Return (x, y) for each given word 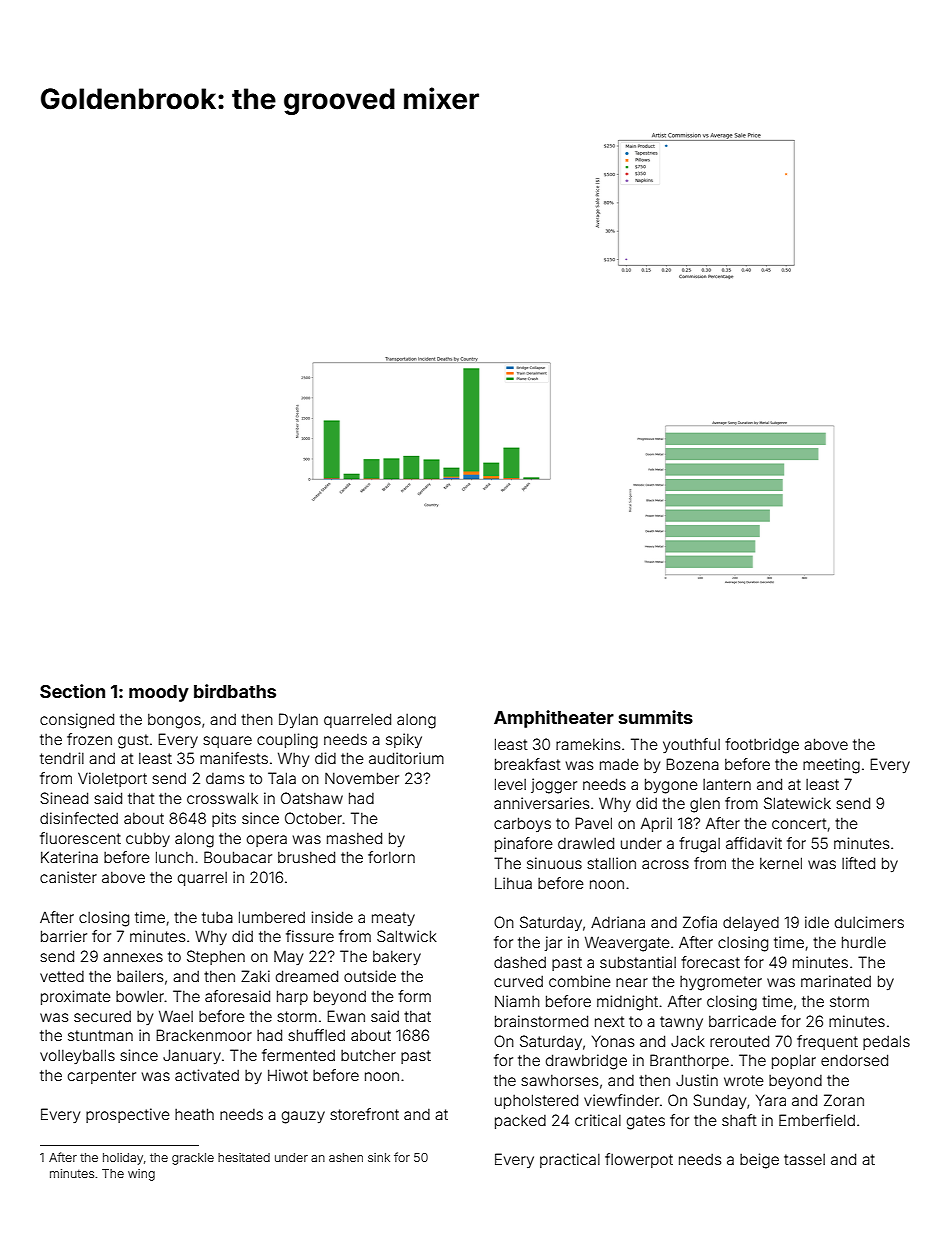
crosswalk (222, 798)
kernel (781, 863)
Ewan (346, 1016)
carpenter (102, 1077)
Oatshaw (312, 798)
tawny (681, 1023)
